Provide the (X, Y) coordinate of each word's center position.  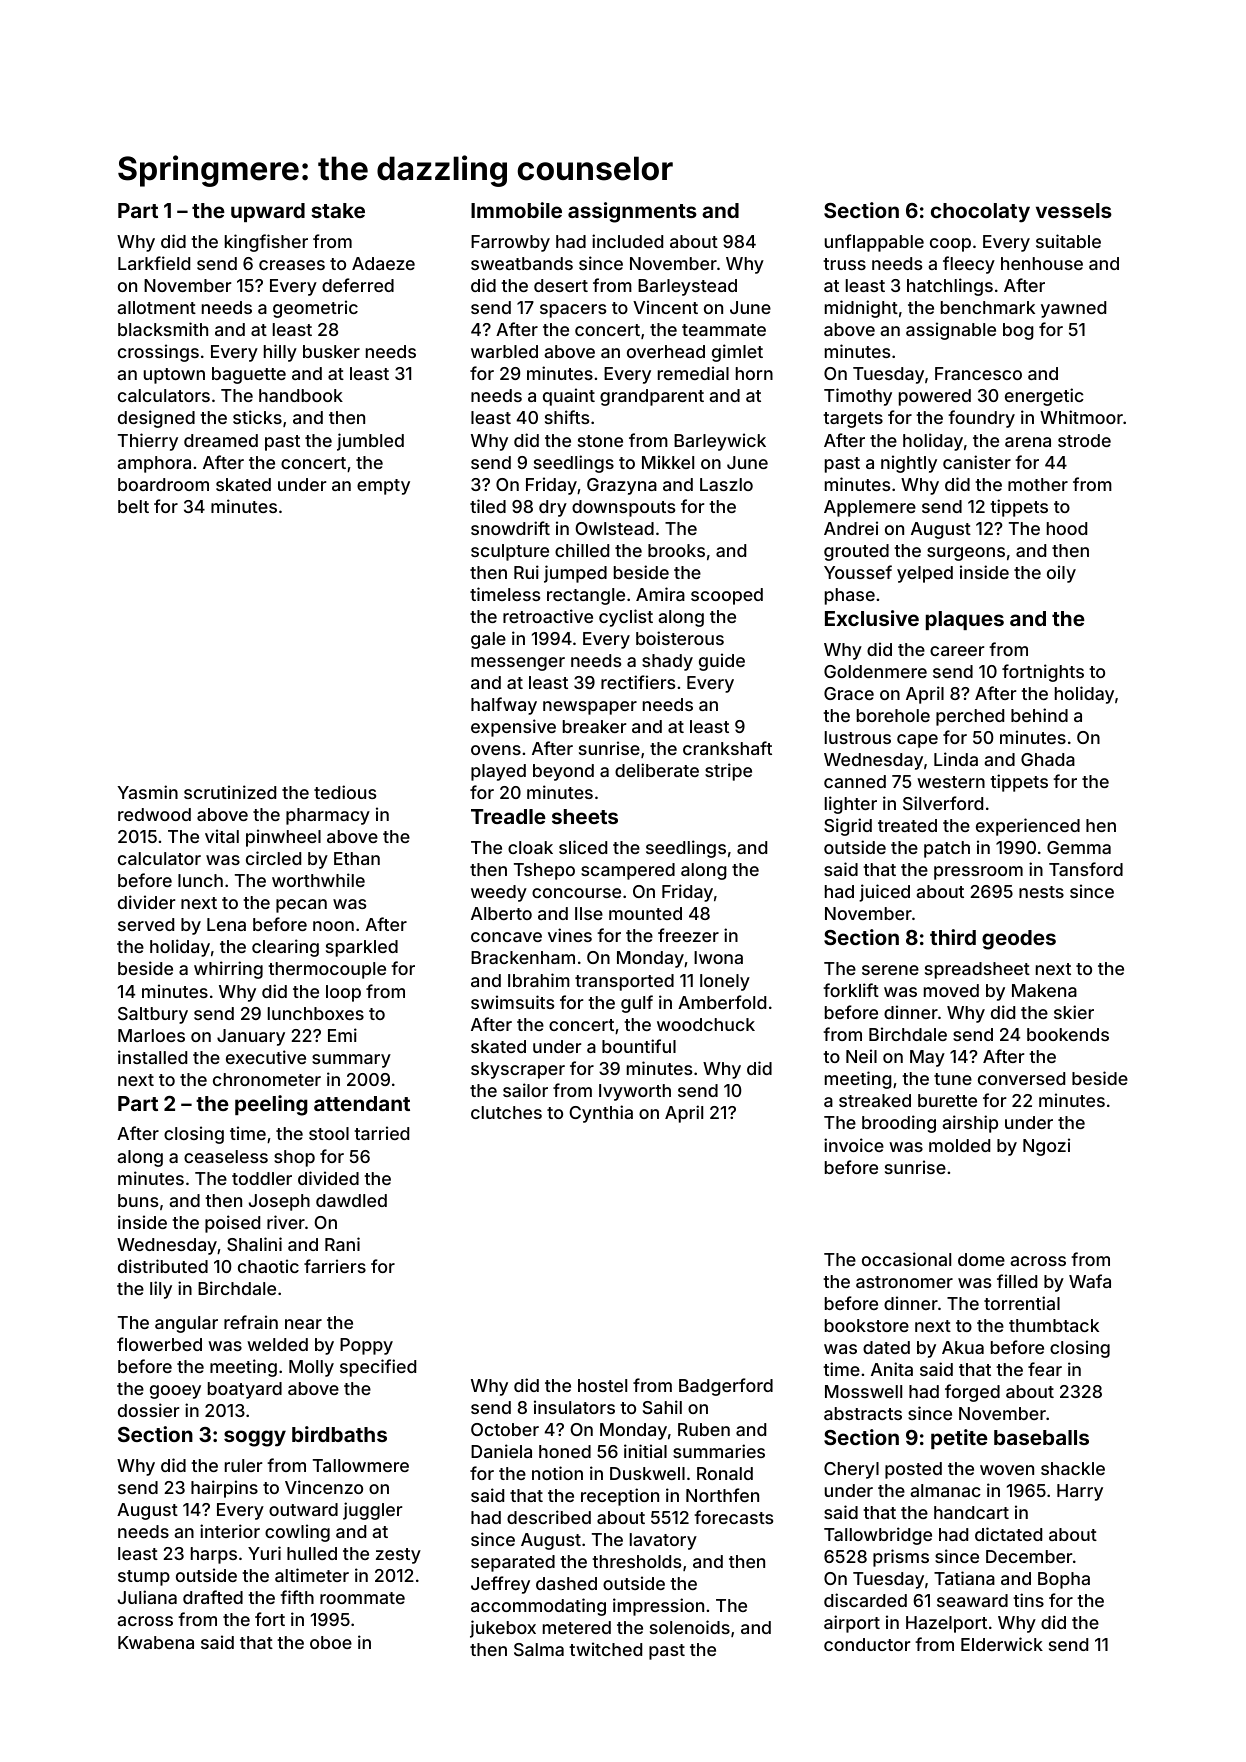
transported (624, 982)
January (251, 1037)
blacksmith (163, 329)
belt (133, 506)
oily (1061, 574)
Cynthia (601, 1114)
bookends (1068, 1034)
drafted (213, 1597)
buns (138, 1200)
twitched (605, 1649)
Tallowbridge (878, 1536)
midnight (861, 309)
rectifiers (638, 682)
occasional (906, 1259)
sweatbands (522, 263)
